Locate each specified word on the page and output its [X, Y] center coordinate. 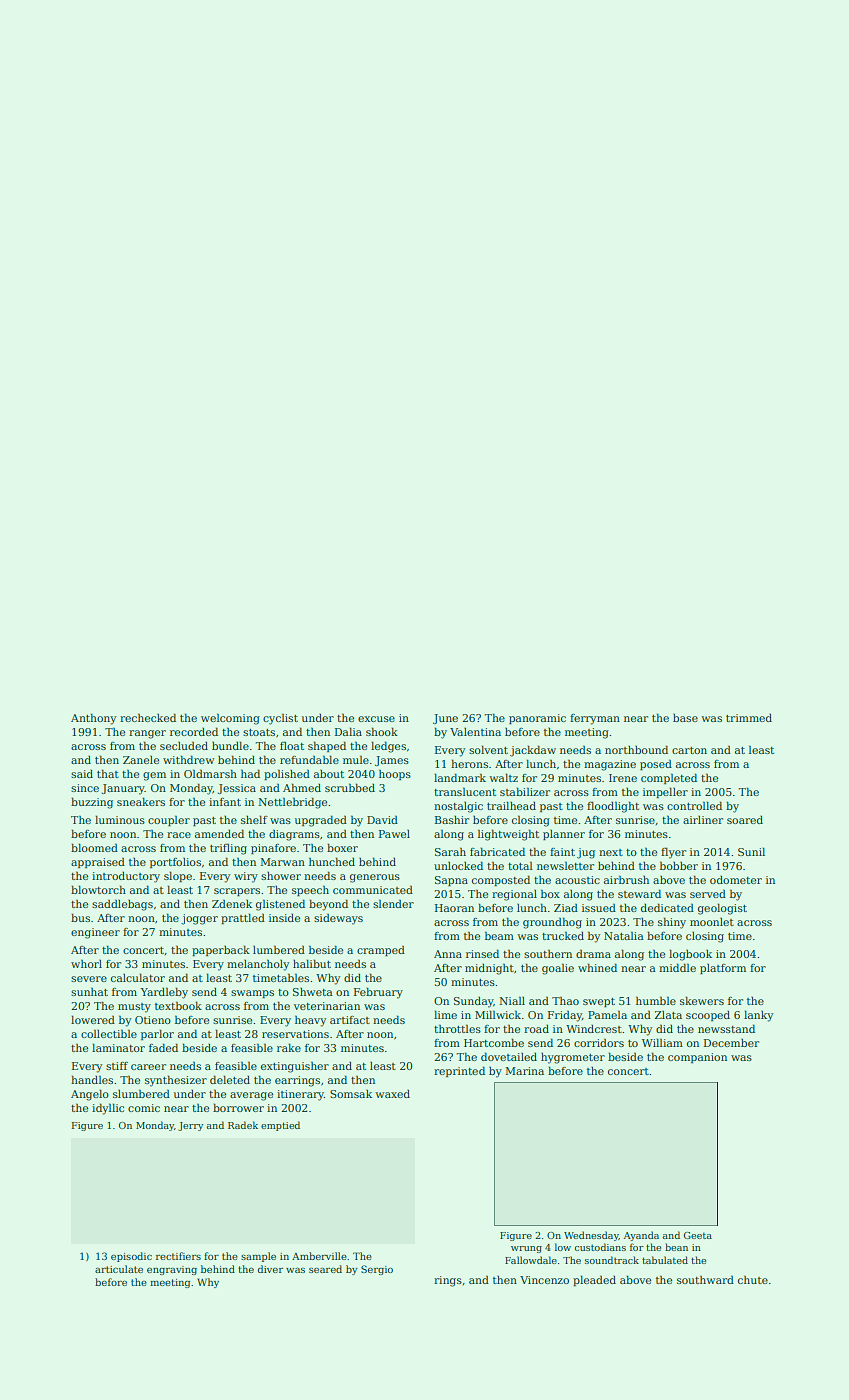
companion [697, 1058]
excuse [376, 719]
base [685, 718]
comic [144, 1108]
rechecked [148, 717]
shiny [672, 923]
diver [270, 1269]
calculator [138, 977]
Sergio [377, 1270]
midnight [489, 969]
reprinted [459, 1071]
